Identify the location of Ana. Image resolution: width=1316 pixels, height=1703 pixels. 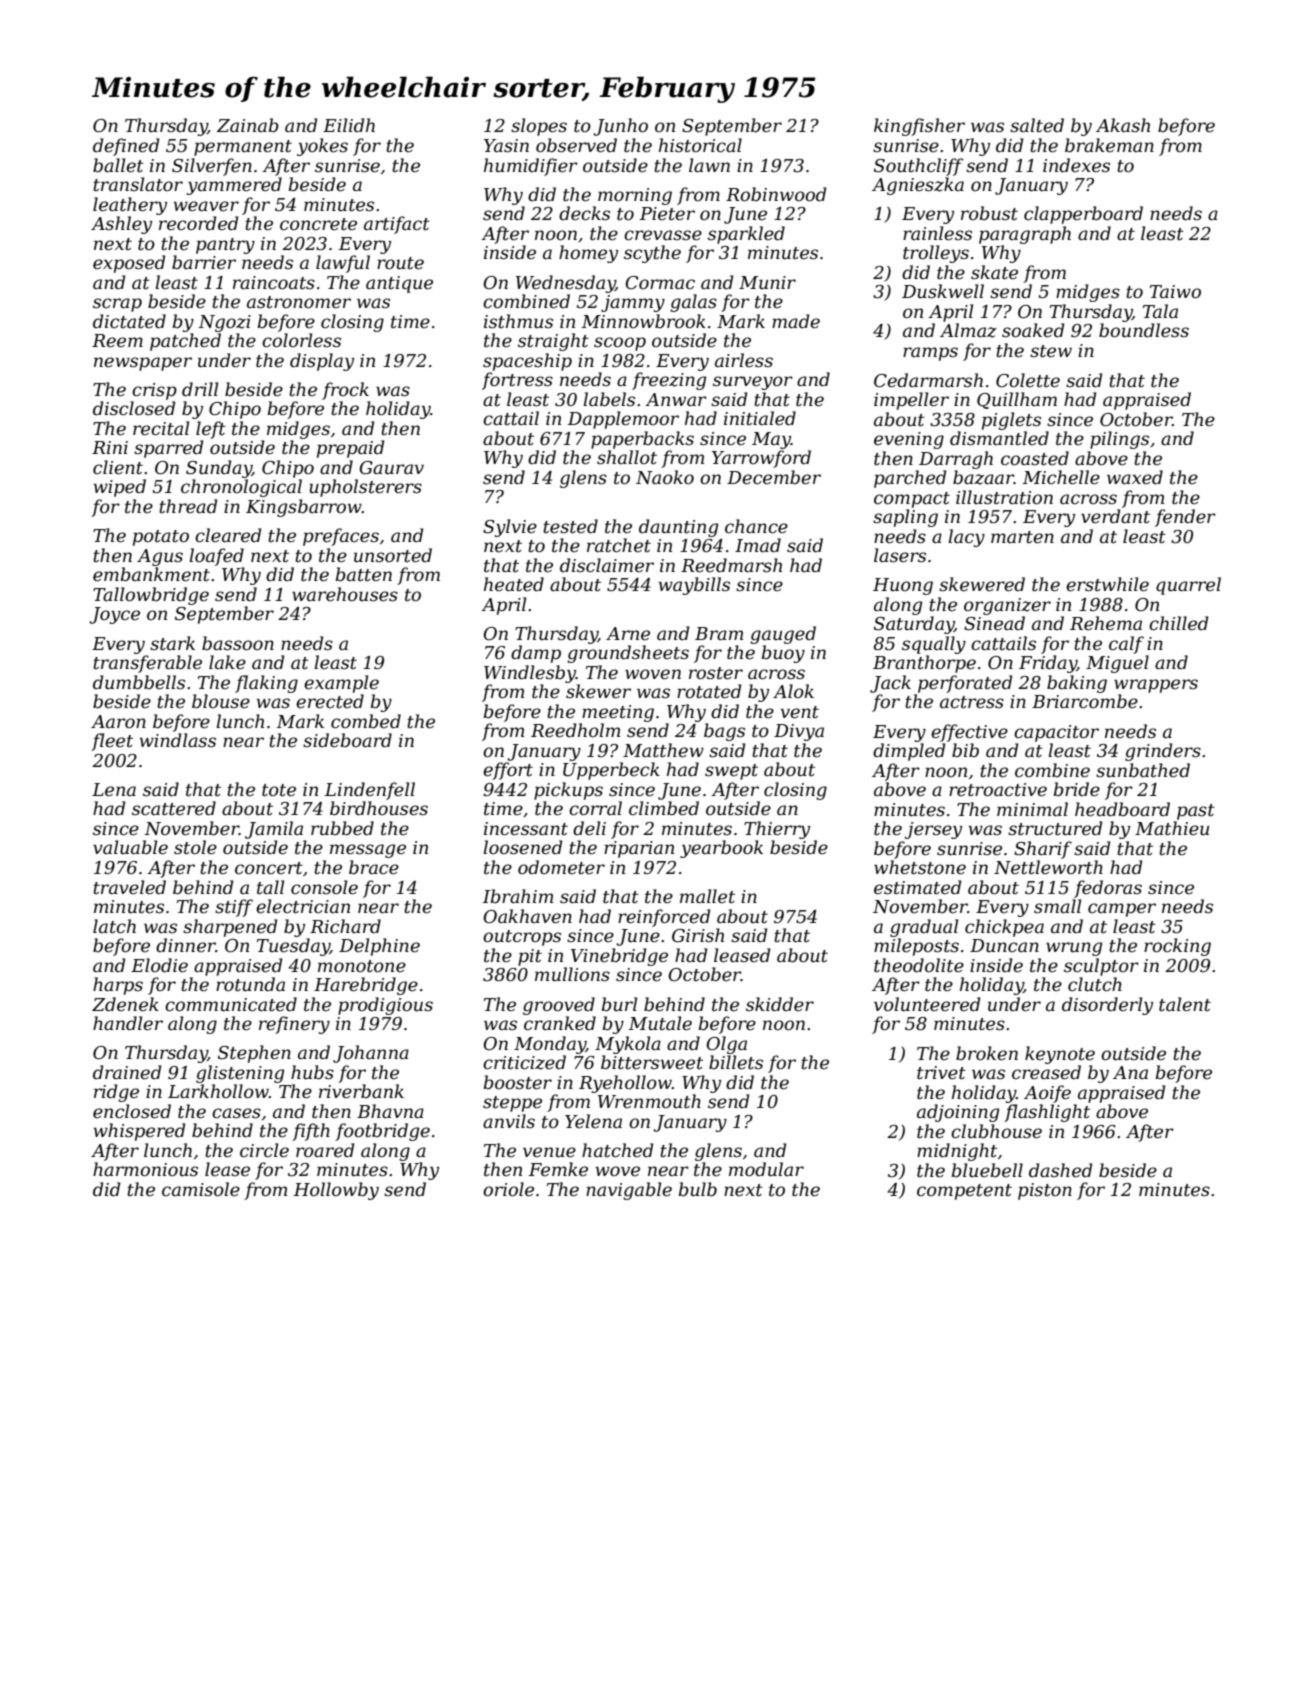
(1130, 1072).
